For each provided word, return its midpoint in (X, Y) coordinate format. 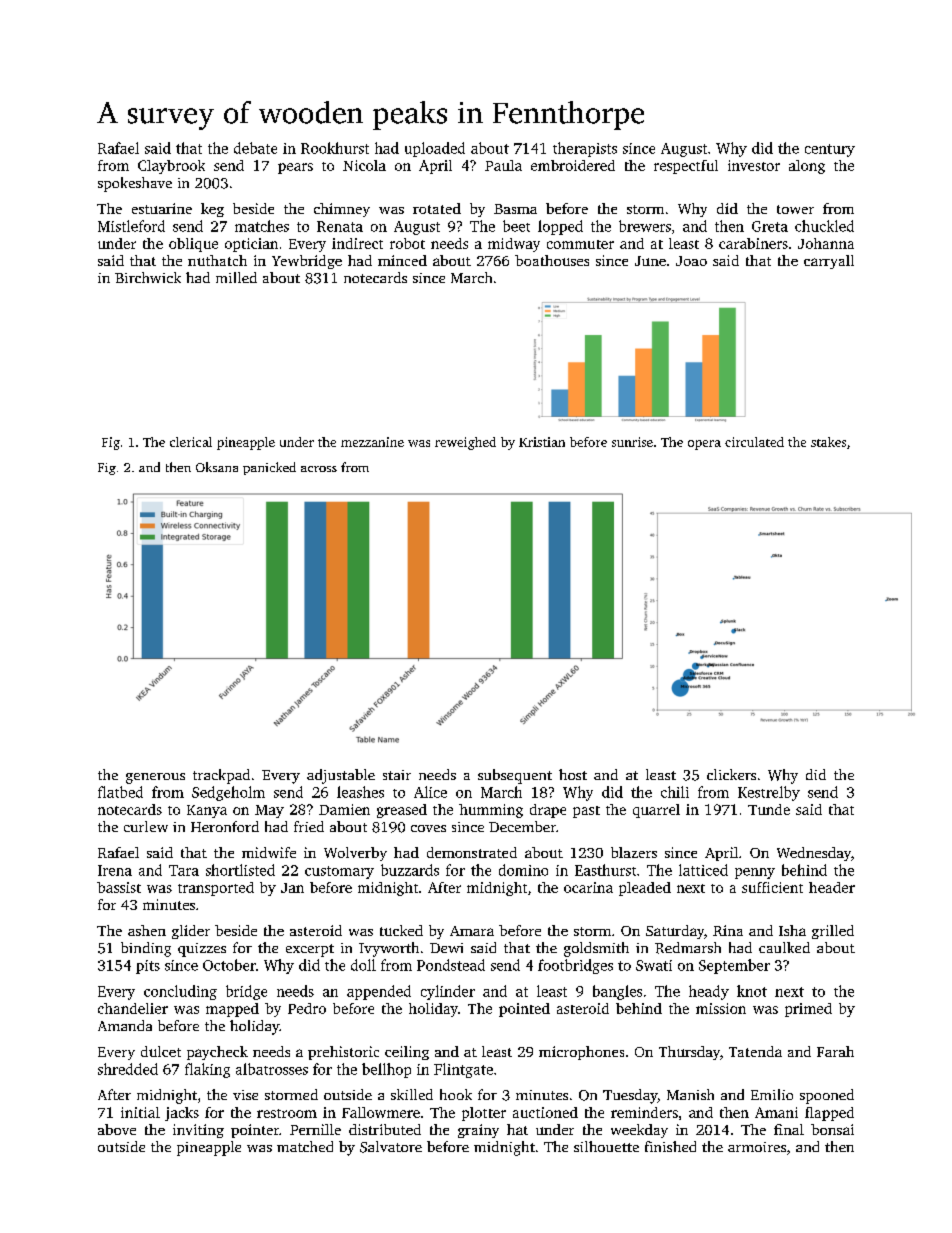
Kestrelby (769, 793)
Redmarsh (688, 948)
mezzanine (372, 442)
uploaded (435, 149)
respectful (686, 167)
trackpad (221, 776)
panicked (269, 468)
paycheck (217, 1053)
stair (397, 775)
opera (704, 445)
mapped (232, 1010)
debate (255, 148)
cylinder (448, 992)
